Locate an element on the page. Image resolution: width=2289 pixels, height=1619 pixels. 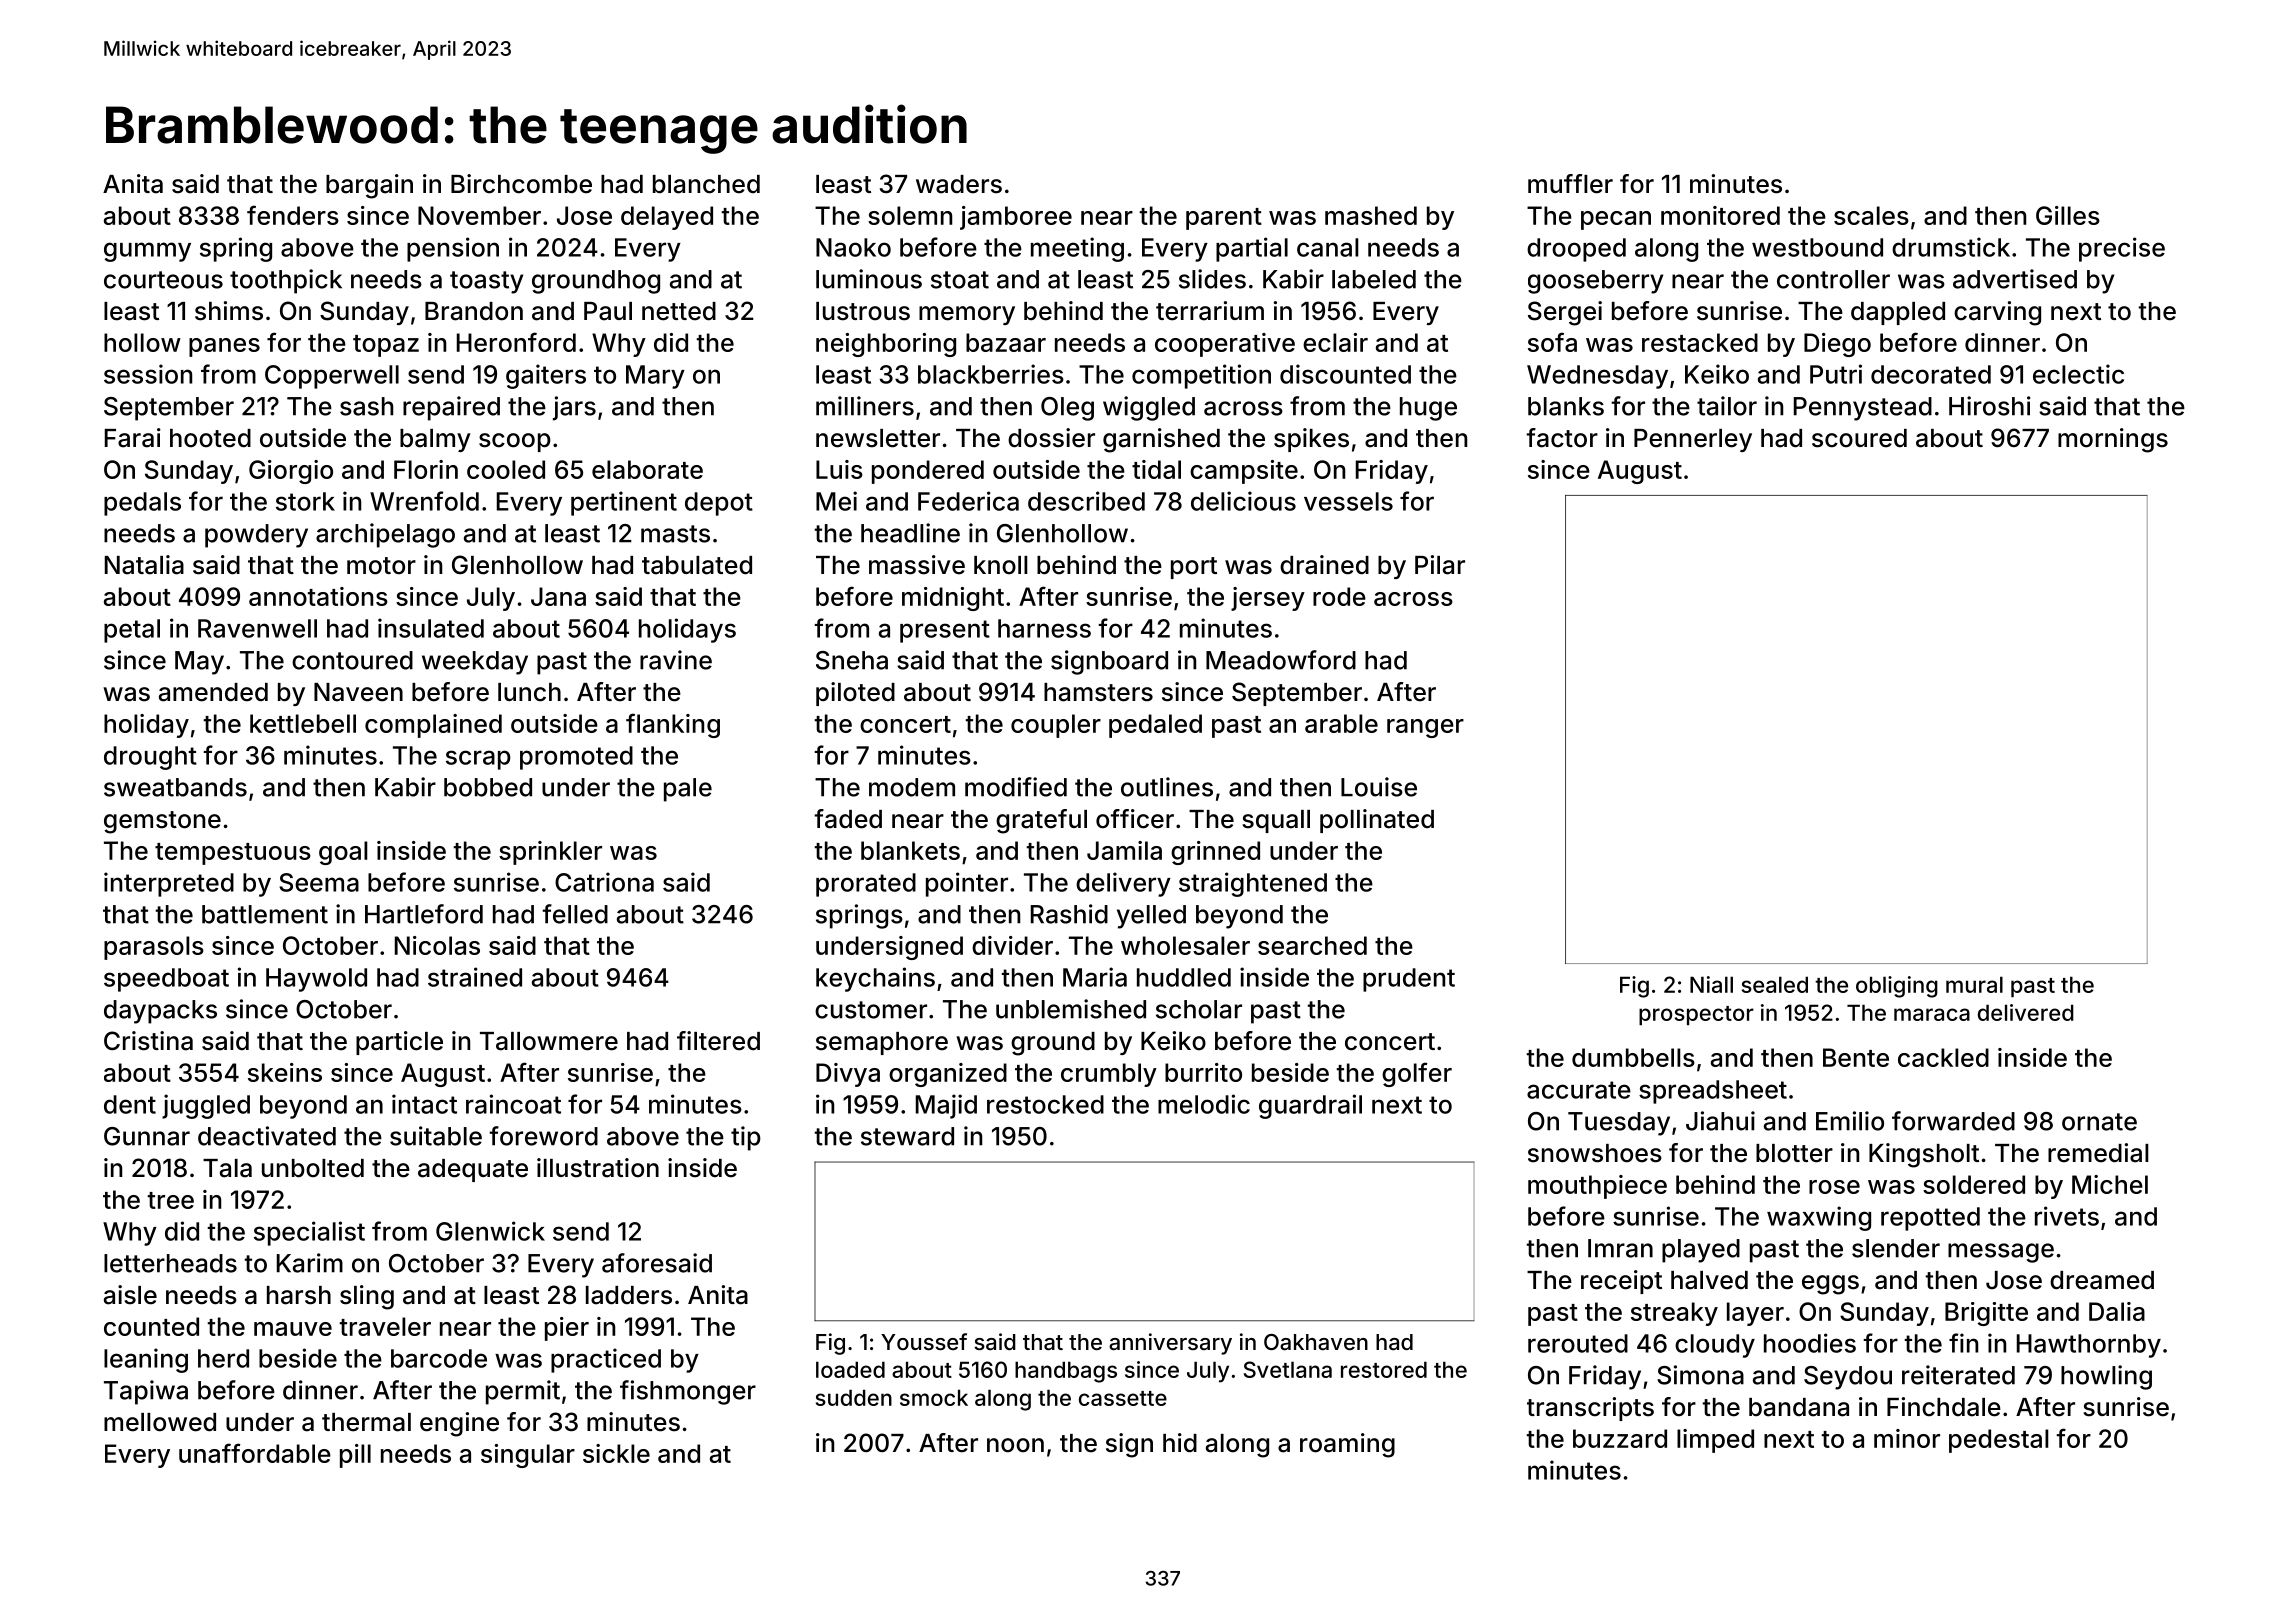
grateful is located at coordinates (1041, 821).
